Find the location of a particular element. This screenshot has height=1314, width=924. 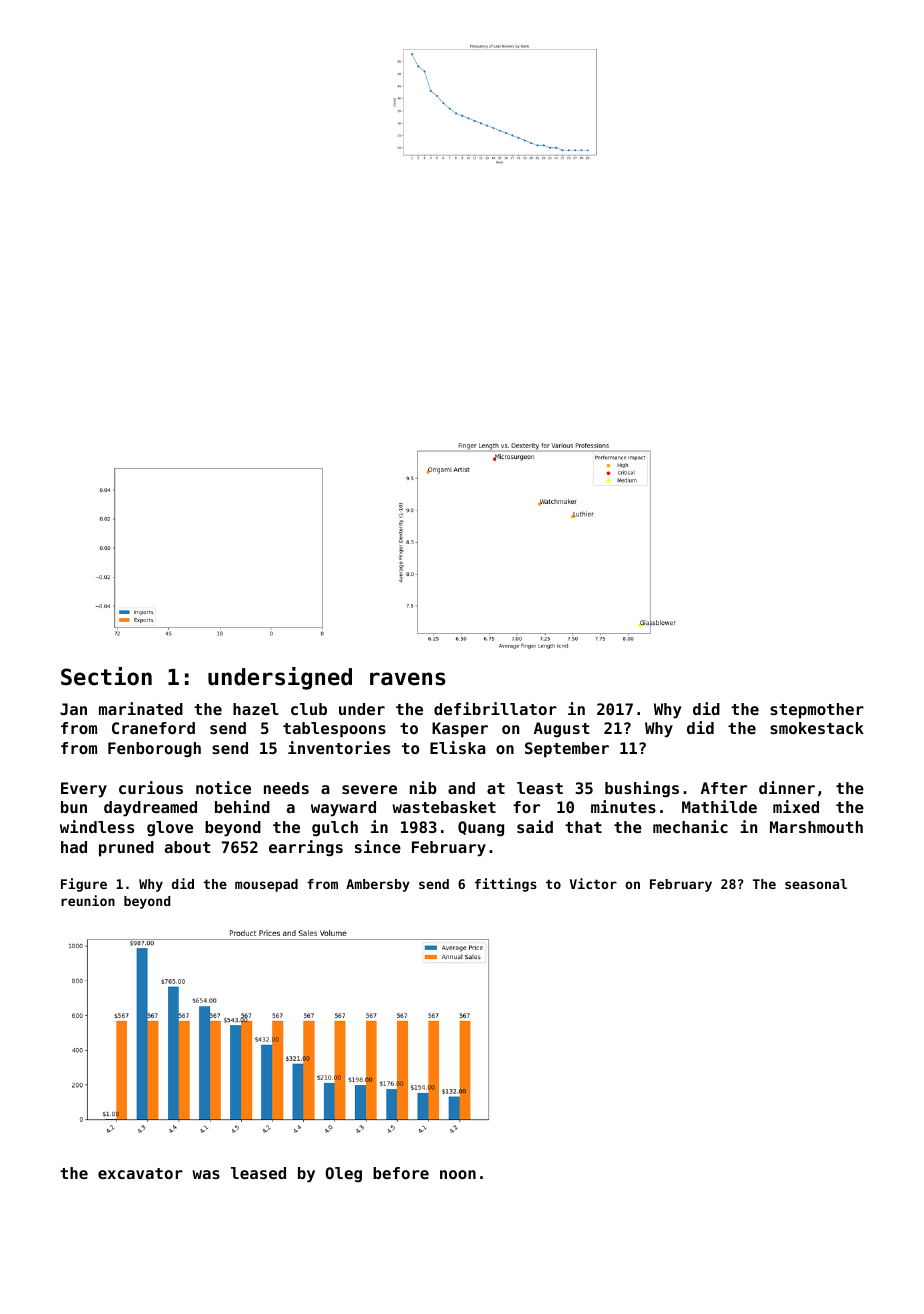

excavator is located at coordinates (140, 1173).
